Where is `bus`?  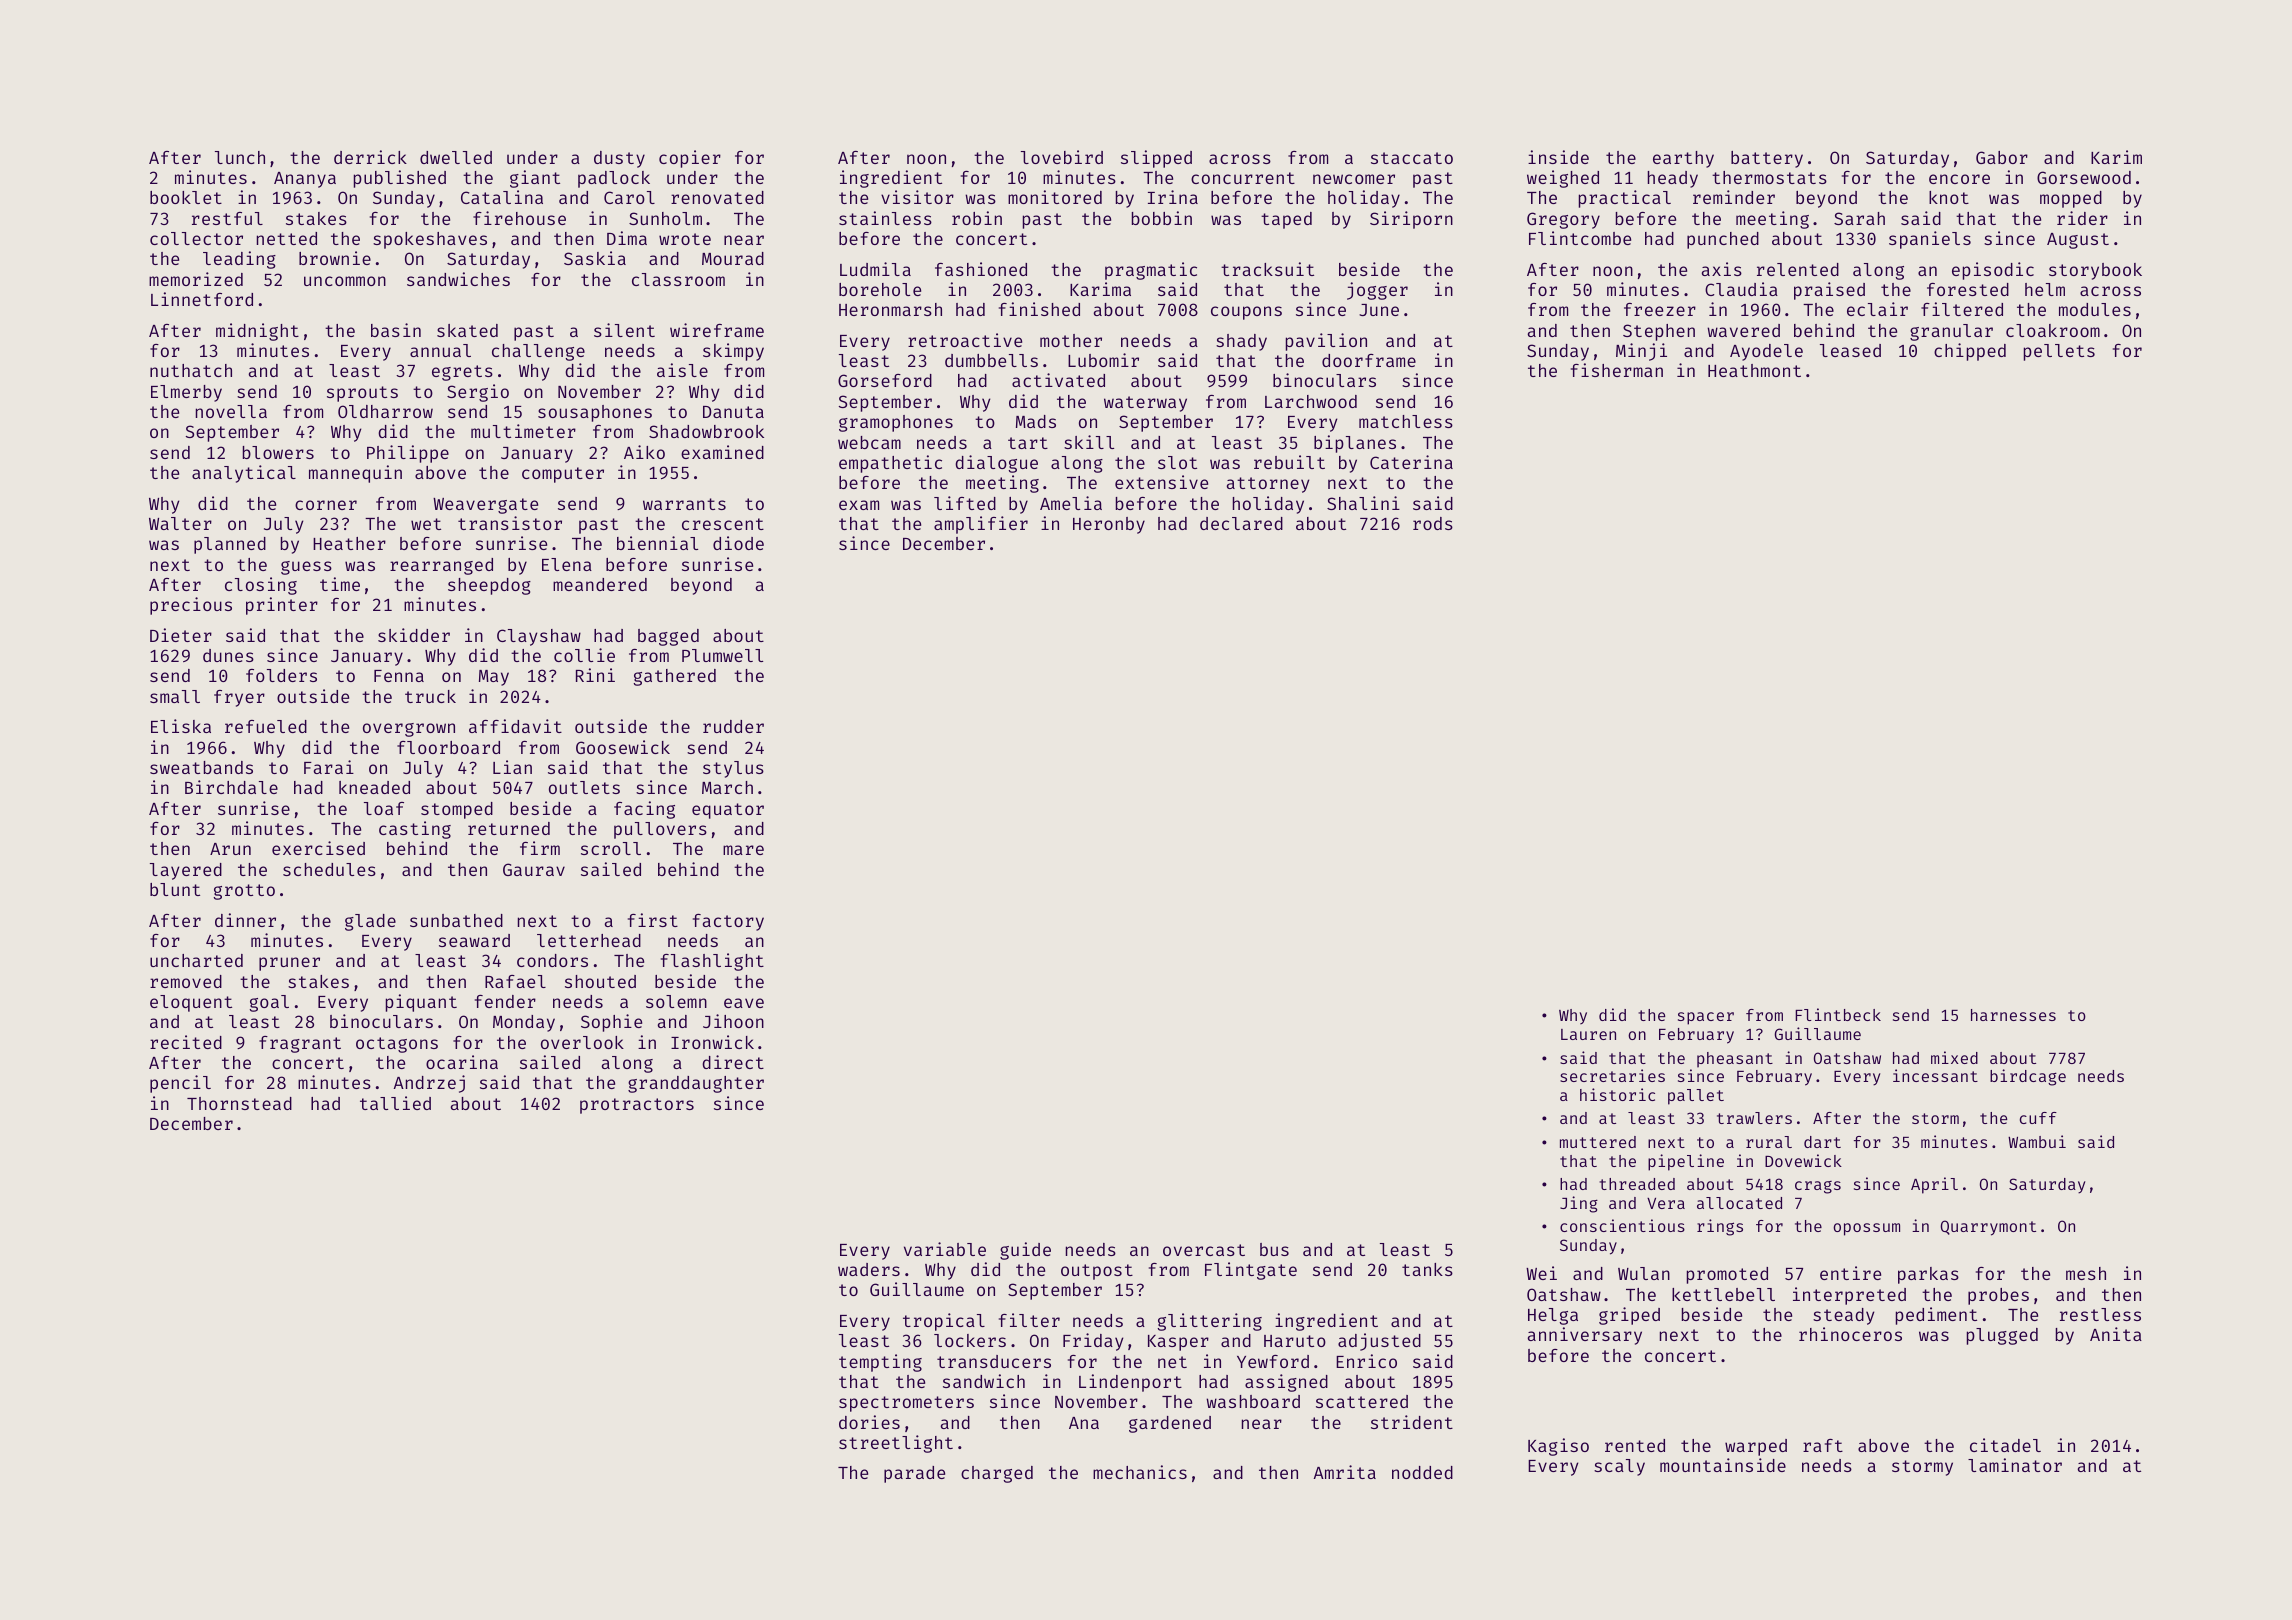
bus is located at coordinates (1274, 1249).
